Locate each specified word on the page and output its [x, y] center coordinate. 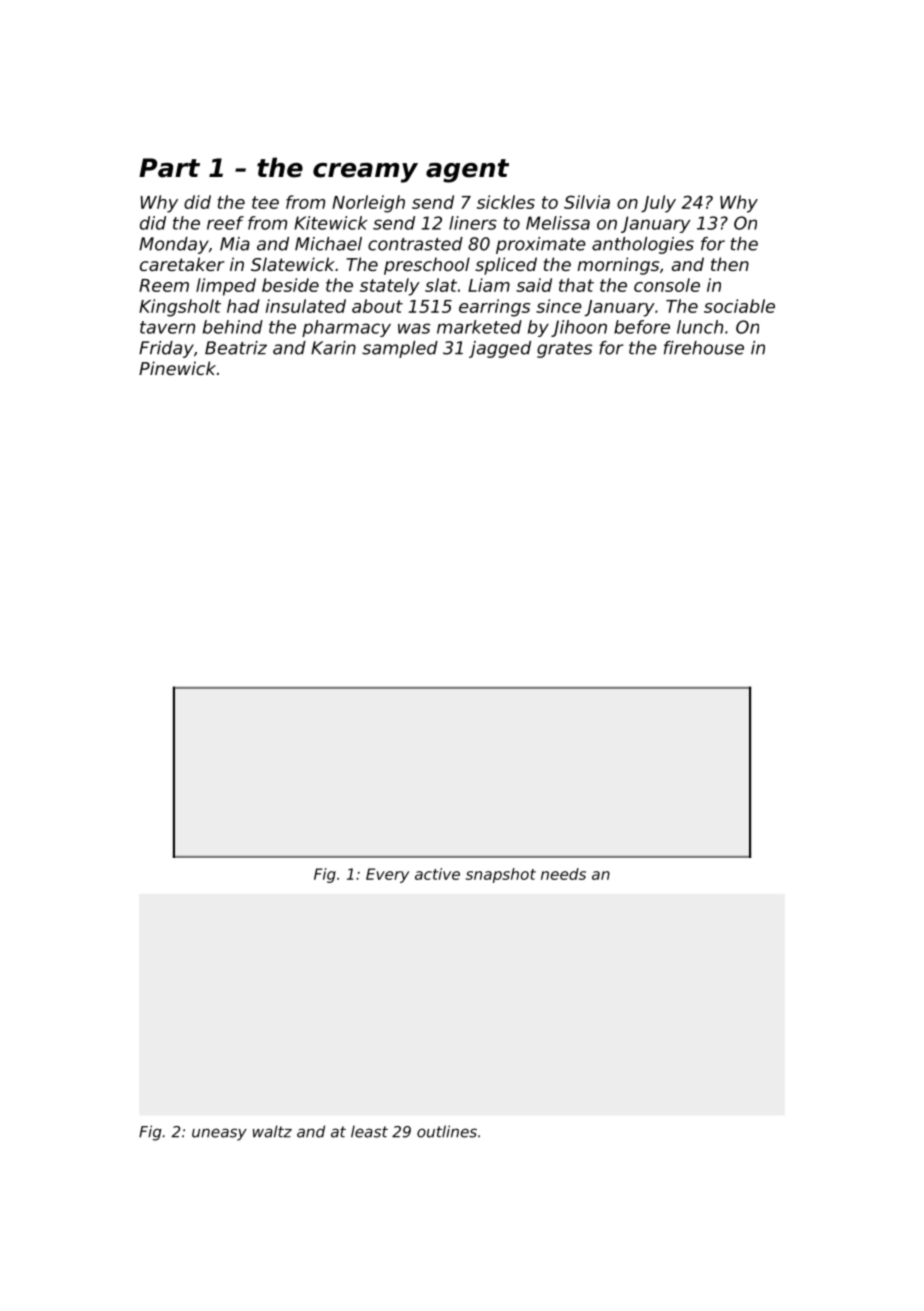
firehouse [704, 348]
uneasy [219, 1134]
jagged [500, 349]
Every [387, 875]
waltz [272, 1131]
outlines [447, 1131]
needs [563, 874]
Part [169, 168]
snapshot [501, 875]
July [658, 204]
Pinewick [177, 368]
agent [467, 171]
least [369, 1131]
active [437, 874]
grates [564, 350]
